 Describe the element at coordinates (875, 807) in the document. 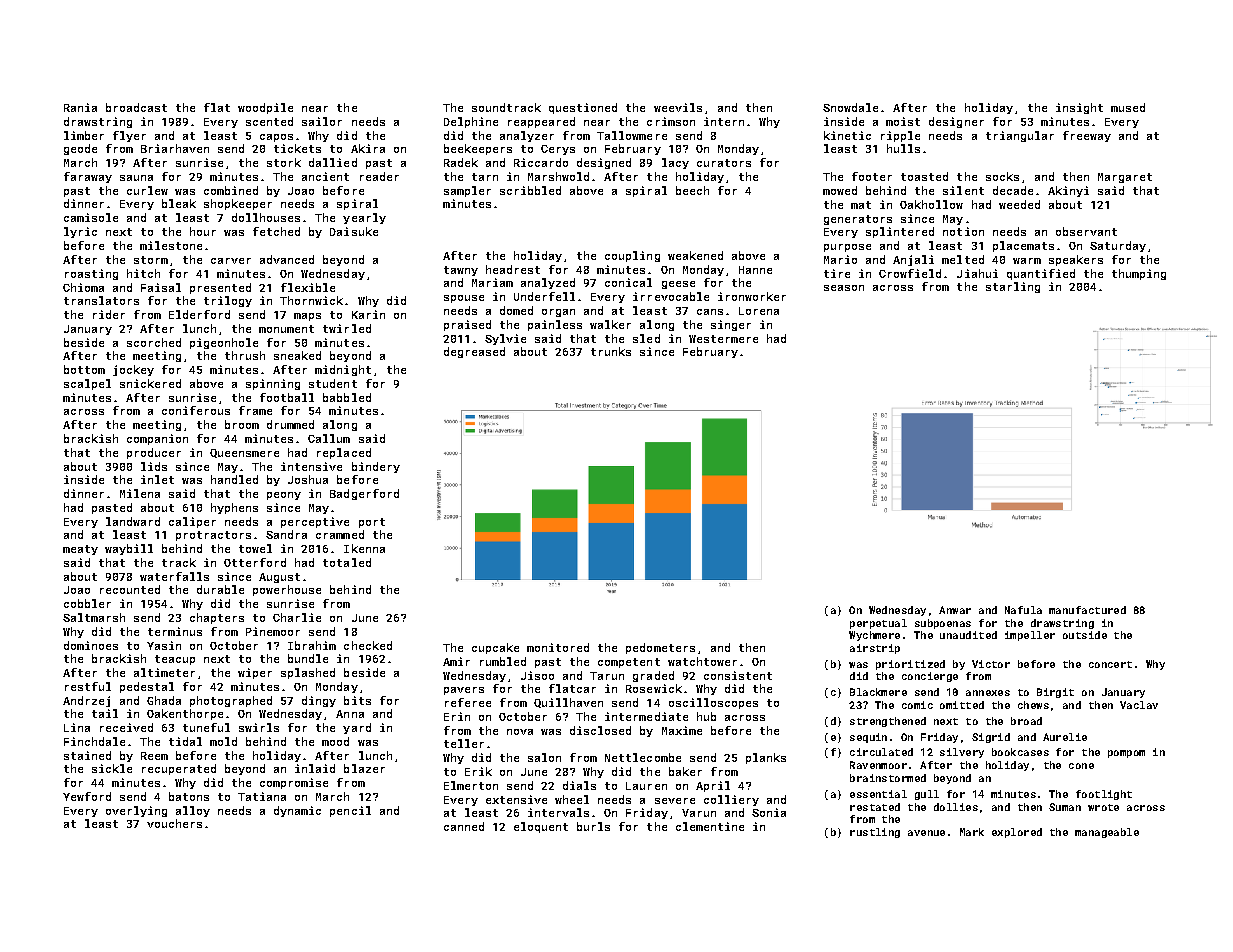

I see `restated` at that location.
